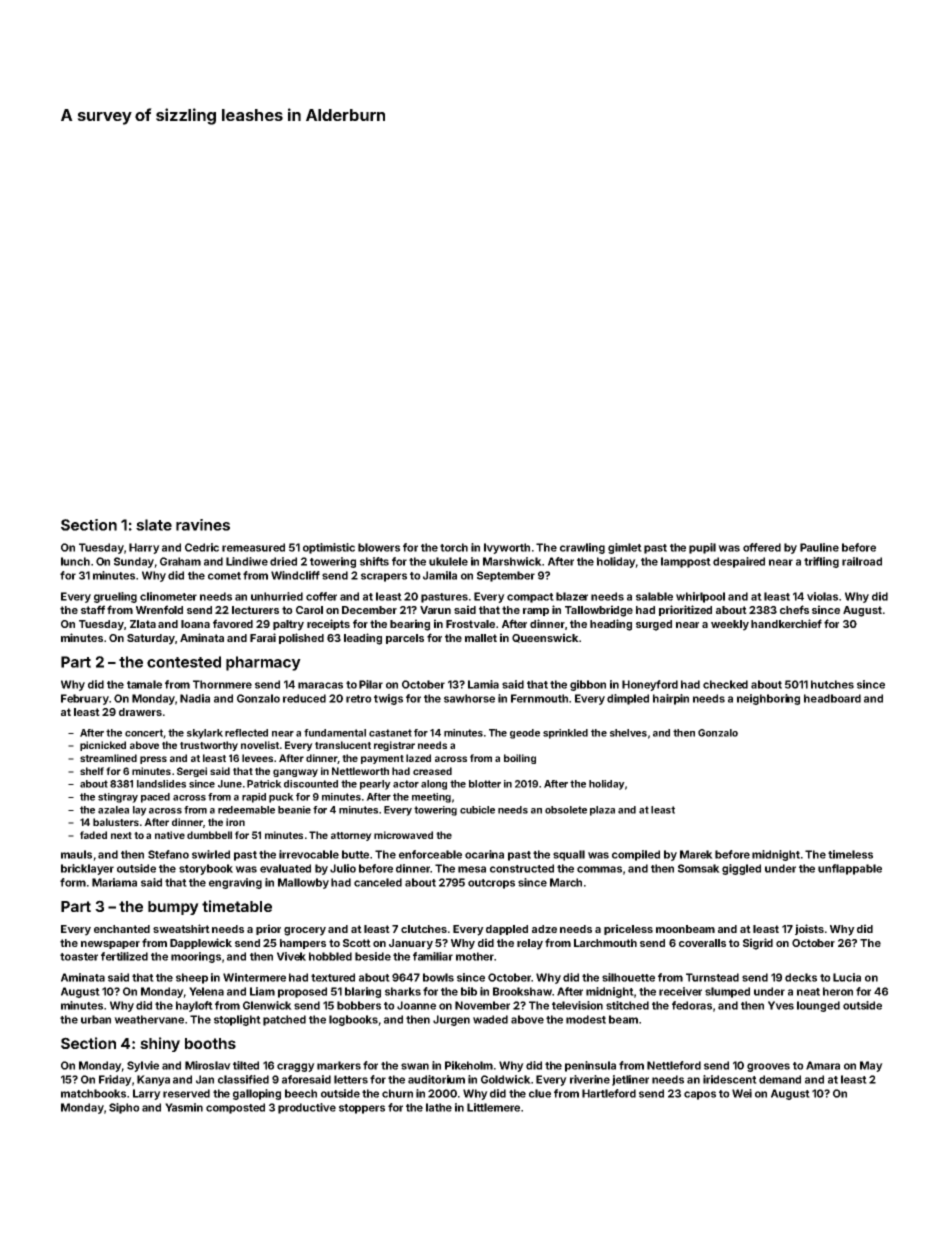 Image resolution: width=952 pixels, height=1233 pixels. Describe the element at coordinates (696, 854) in the screenshot. I see `Marek` at that location.
